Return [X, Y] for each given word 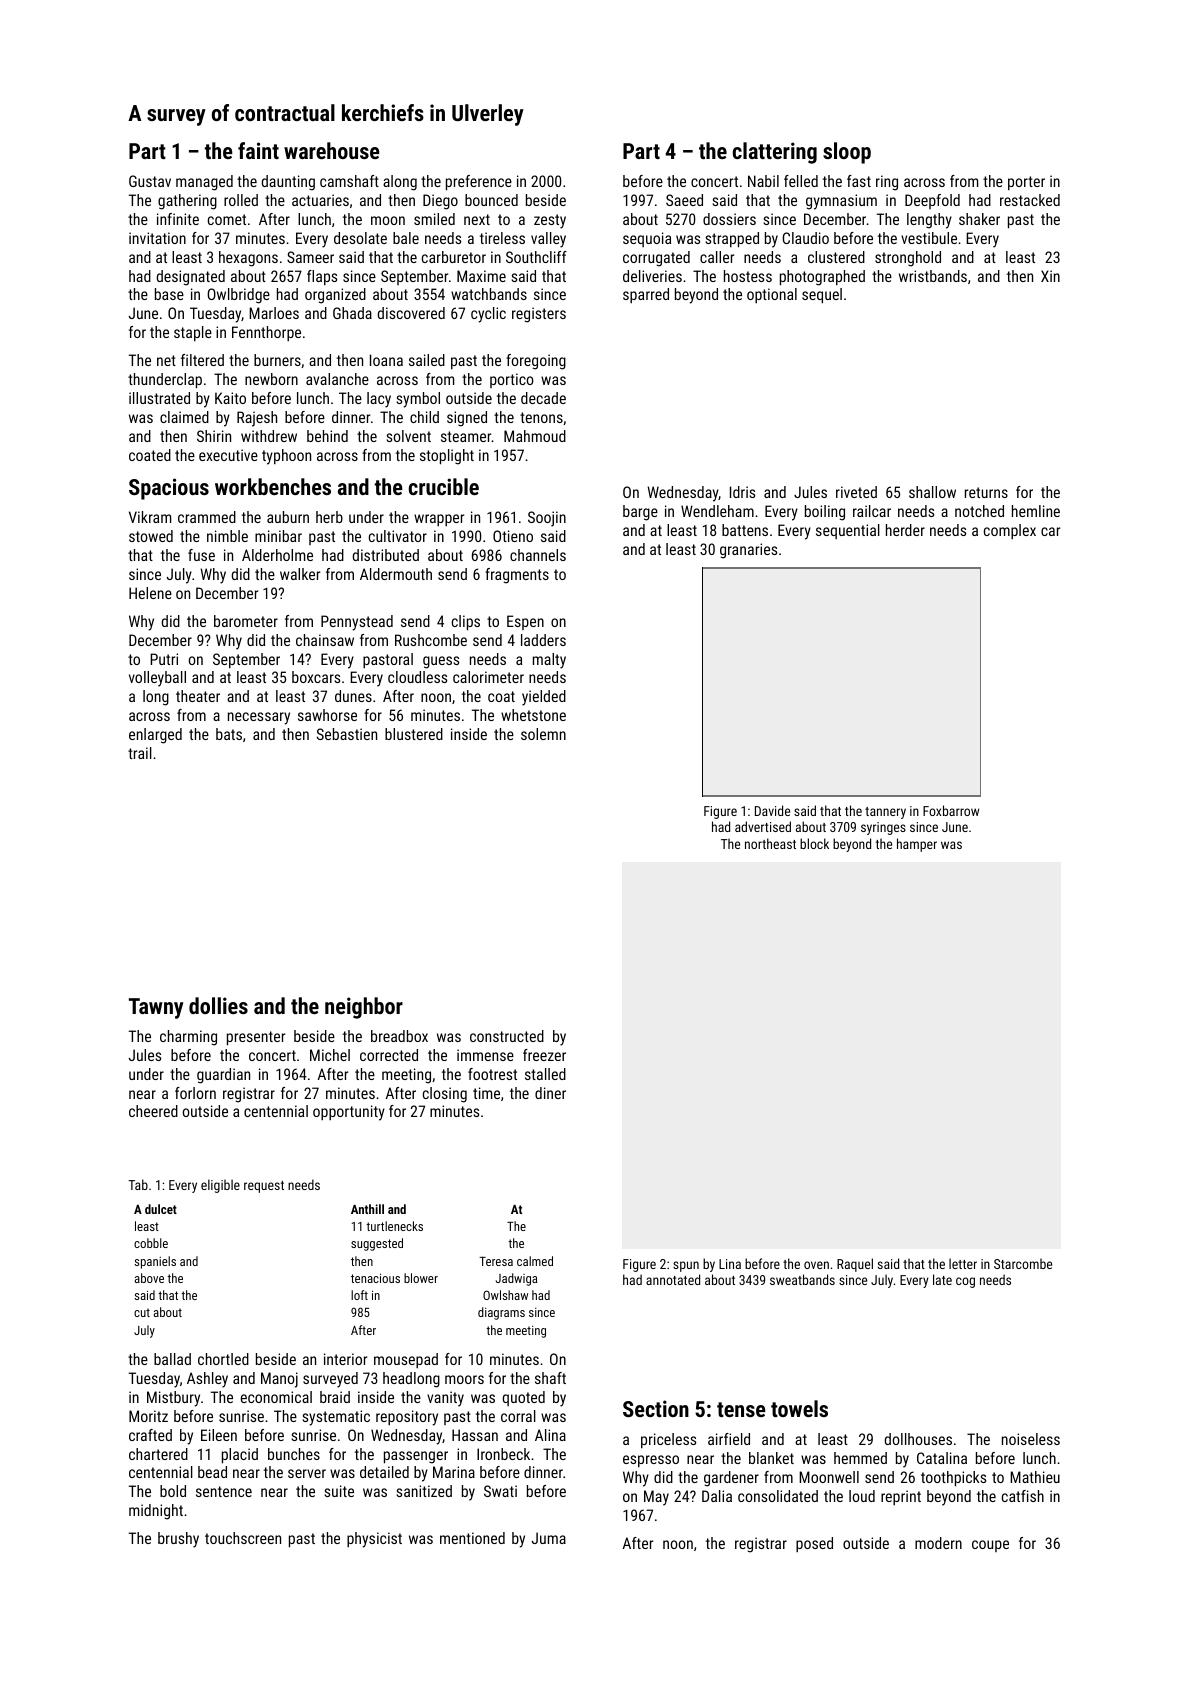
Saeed [684, 200]
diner [550, 1093]
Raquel [855, 1265]
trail [140, 753]
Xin [1050, 276]
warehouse [332, 150]
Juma [549, 1538]
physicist [374, 1540]
